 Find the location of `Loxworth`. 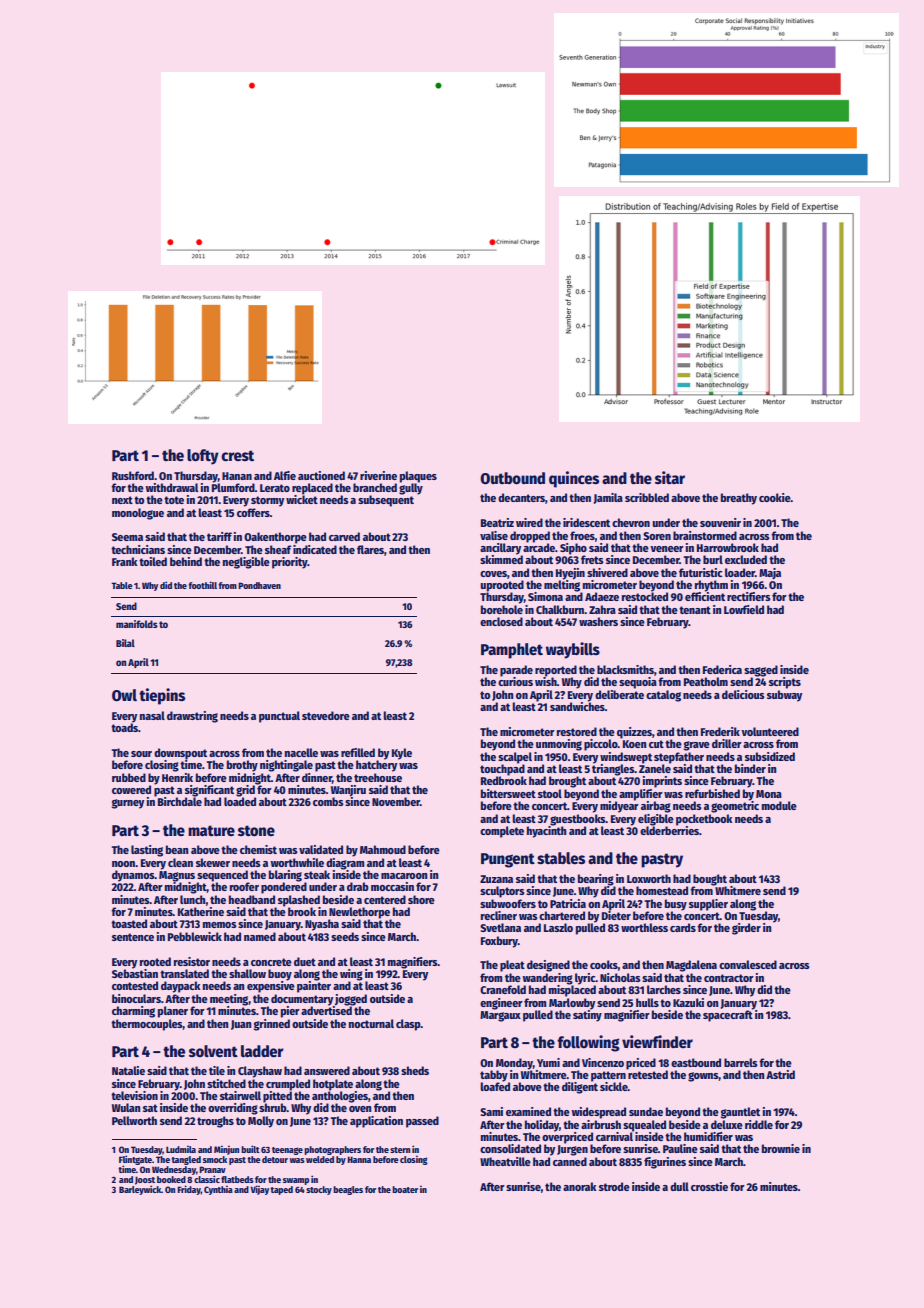

Loxworth is located at coordinates (649, 878).
